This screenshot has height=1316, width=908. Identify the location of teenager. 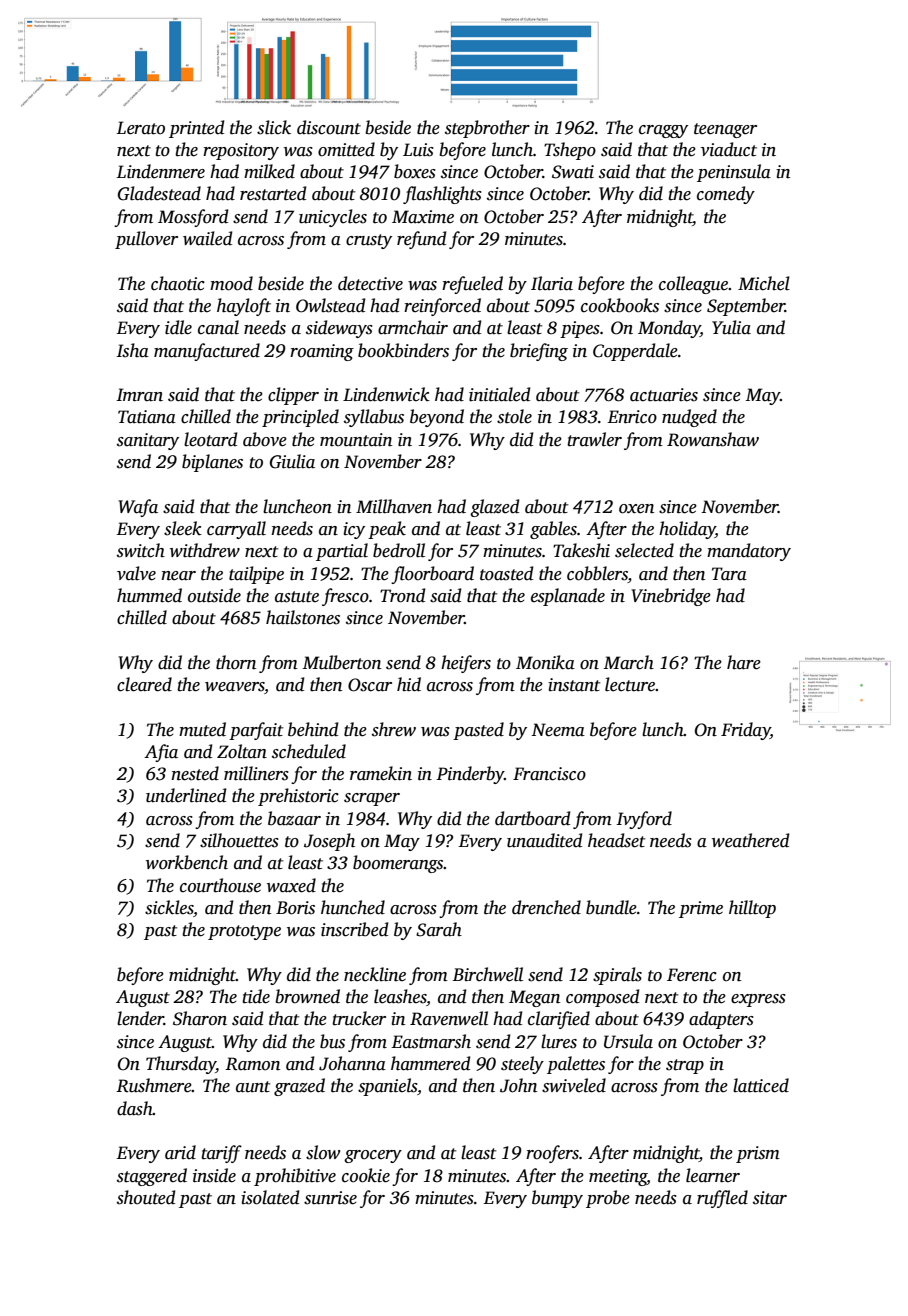
(725, 130).
